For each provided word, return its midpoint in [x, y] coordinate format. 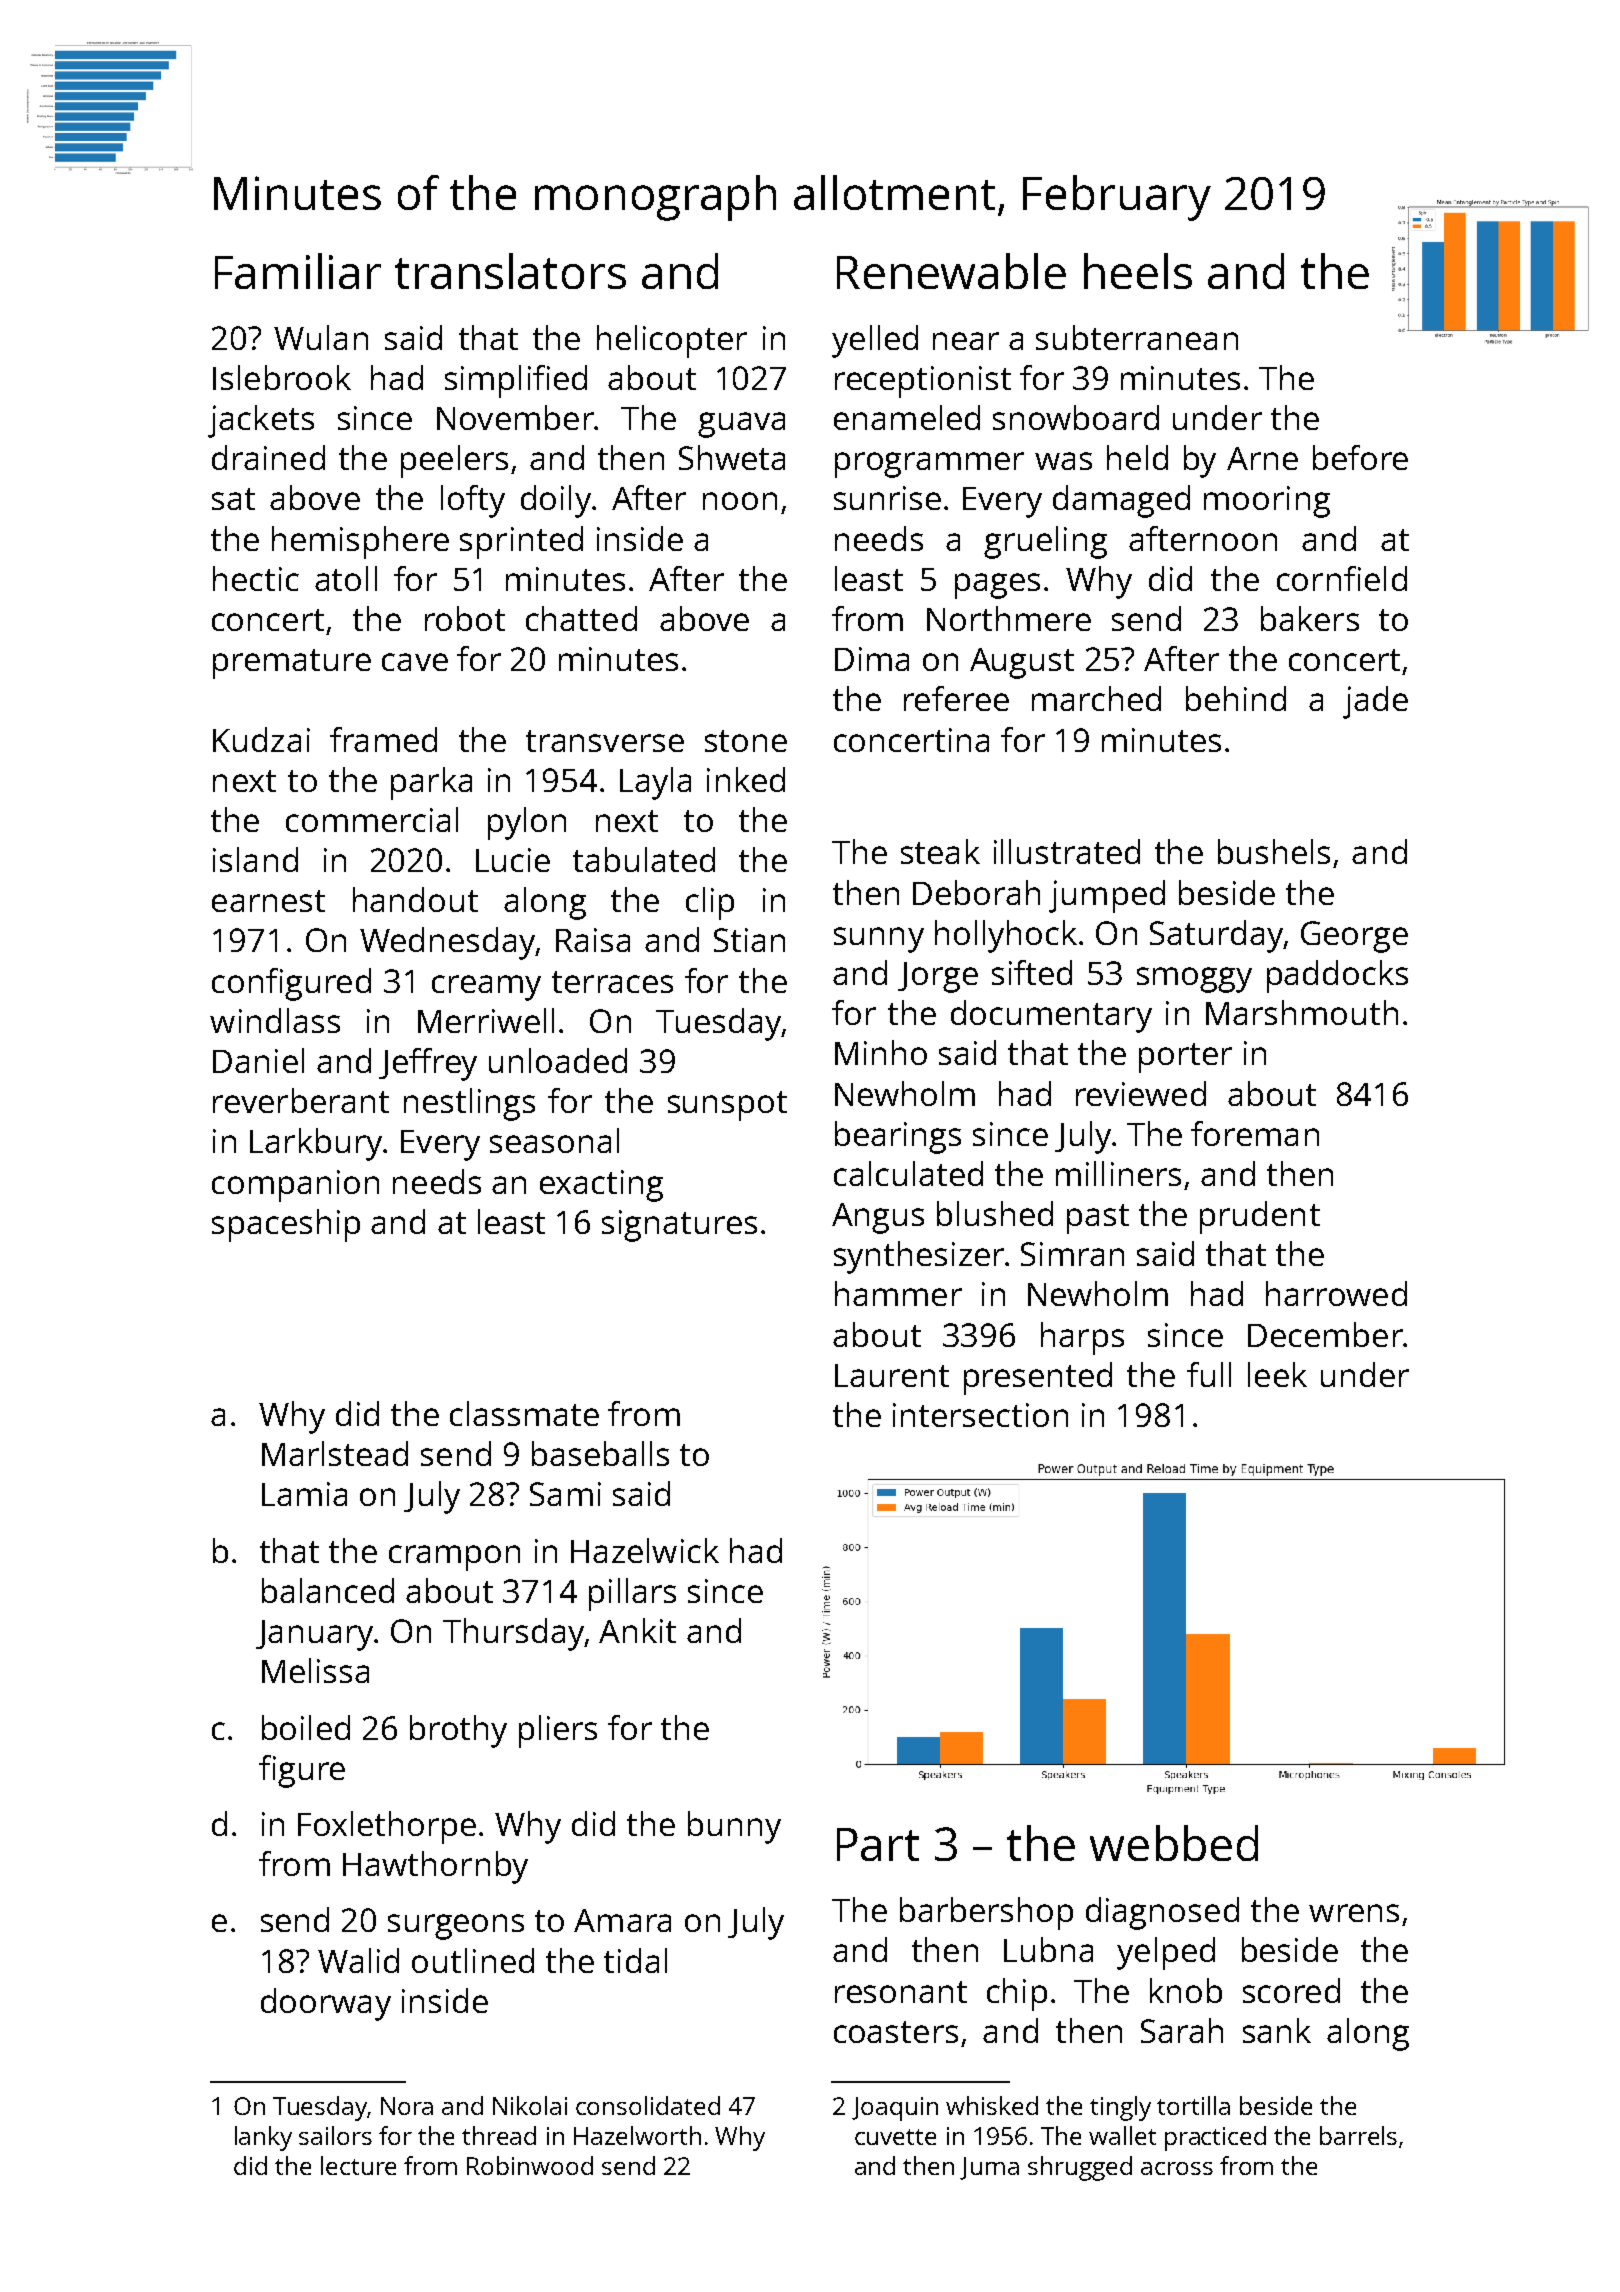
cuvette [895, 2137]
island [255, 859]
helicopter [672, 341]
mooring [1267, 502]
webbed [1174, 1843]
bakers [1310, 618]
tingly [1120, 2108]
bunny [734, 1827]
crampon [454, 1558]
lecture [358, 2165]
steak [940, 851]
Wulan [321, 337]
